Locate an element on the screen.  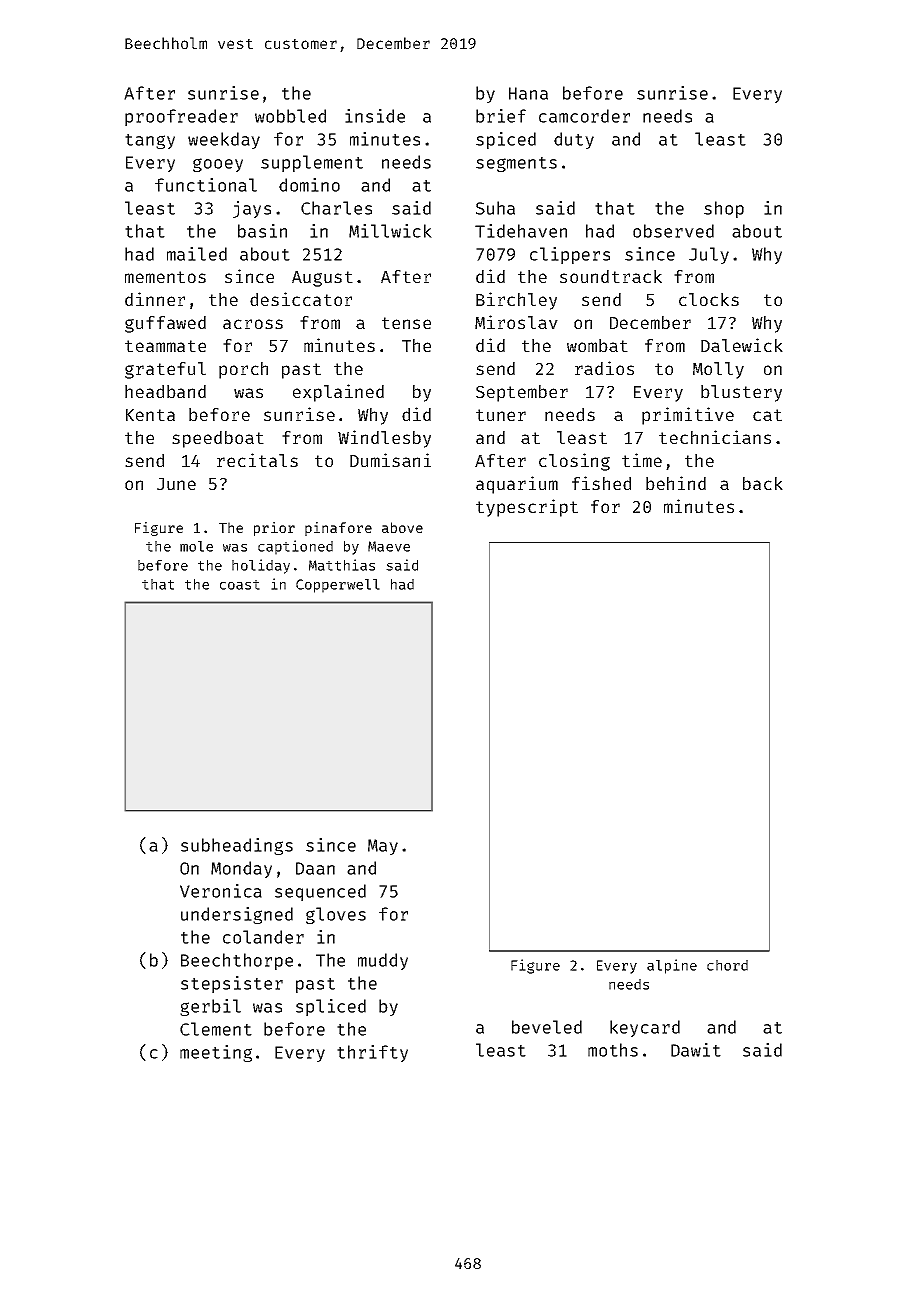
back is located at coordinates (763, 483).
